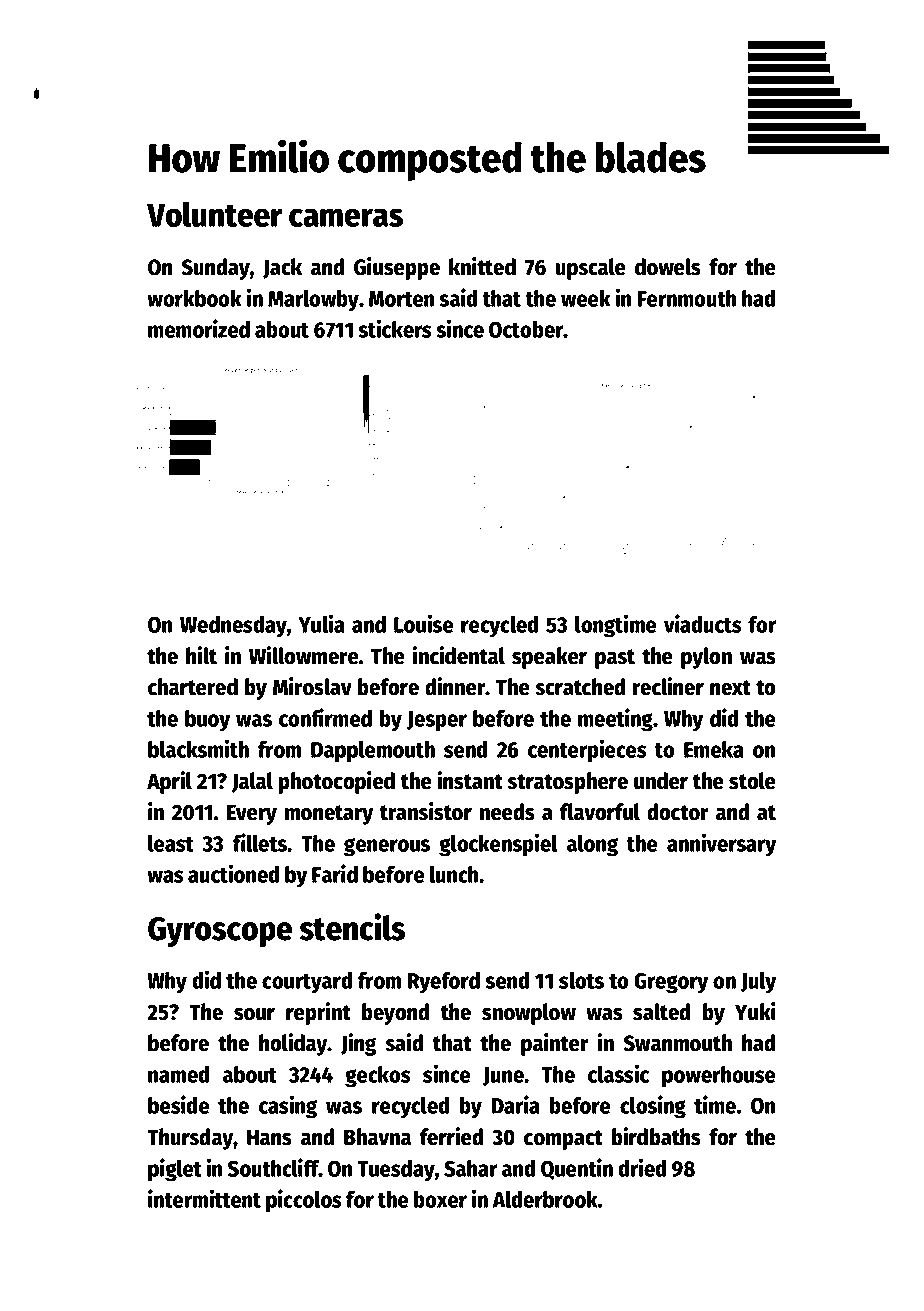 The image size is (924, 1311). Describe the element at coordinates (304, 1201) in the screenshot. I see `piccolos` at that location.
